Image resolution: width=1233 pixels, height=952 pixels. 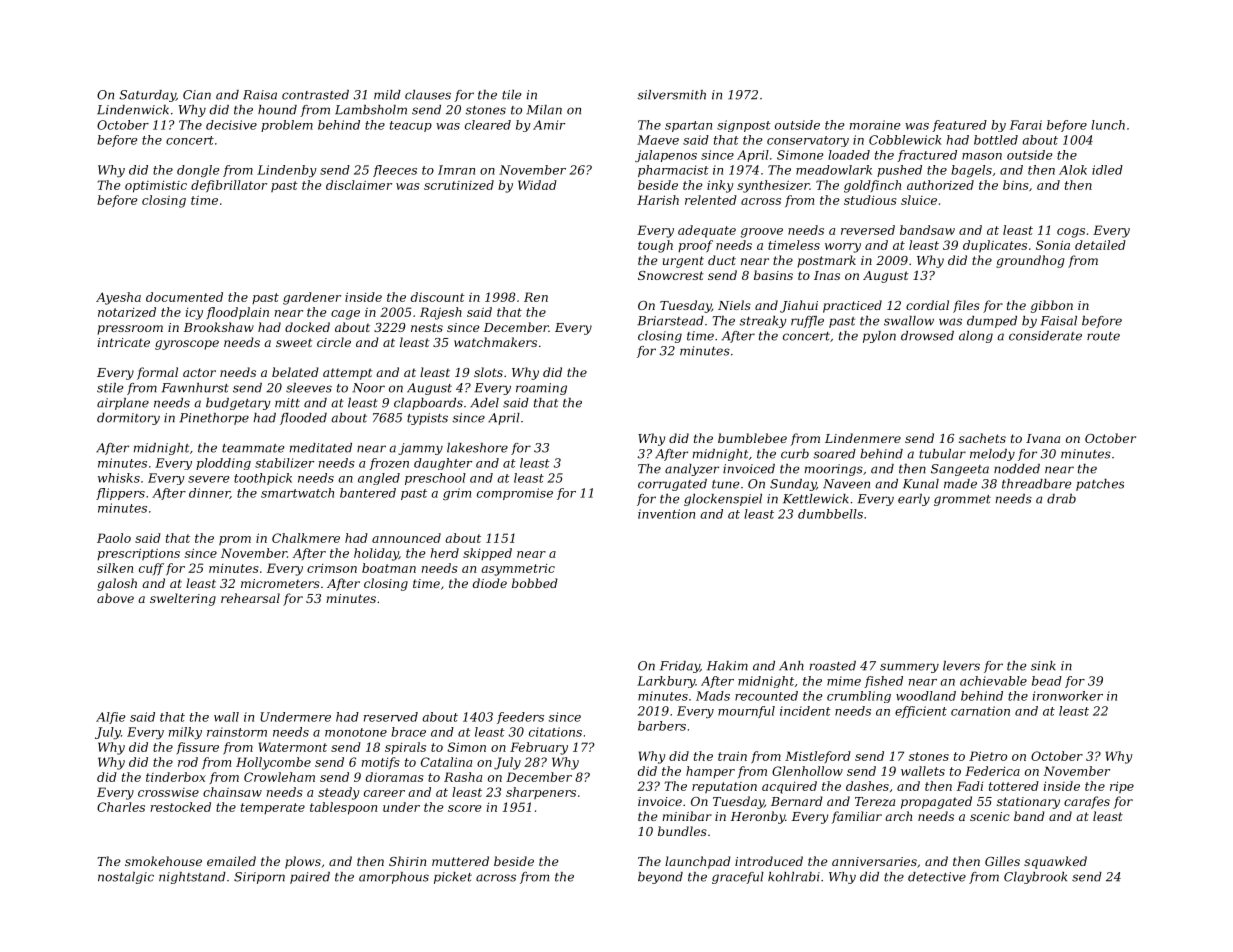 What do you see at coordinates (395, 777) in the screenshot?
I see `dioramas` at bounding box center [395, 777].
